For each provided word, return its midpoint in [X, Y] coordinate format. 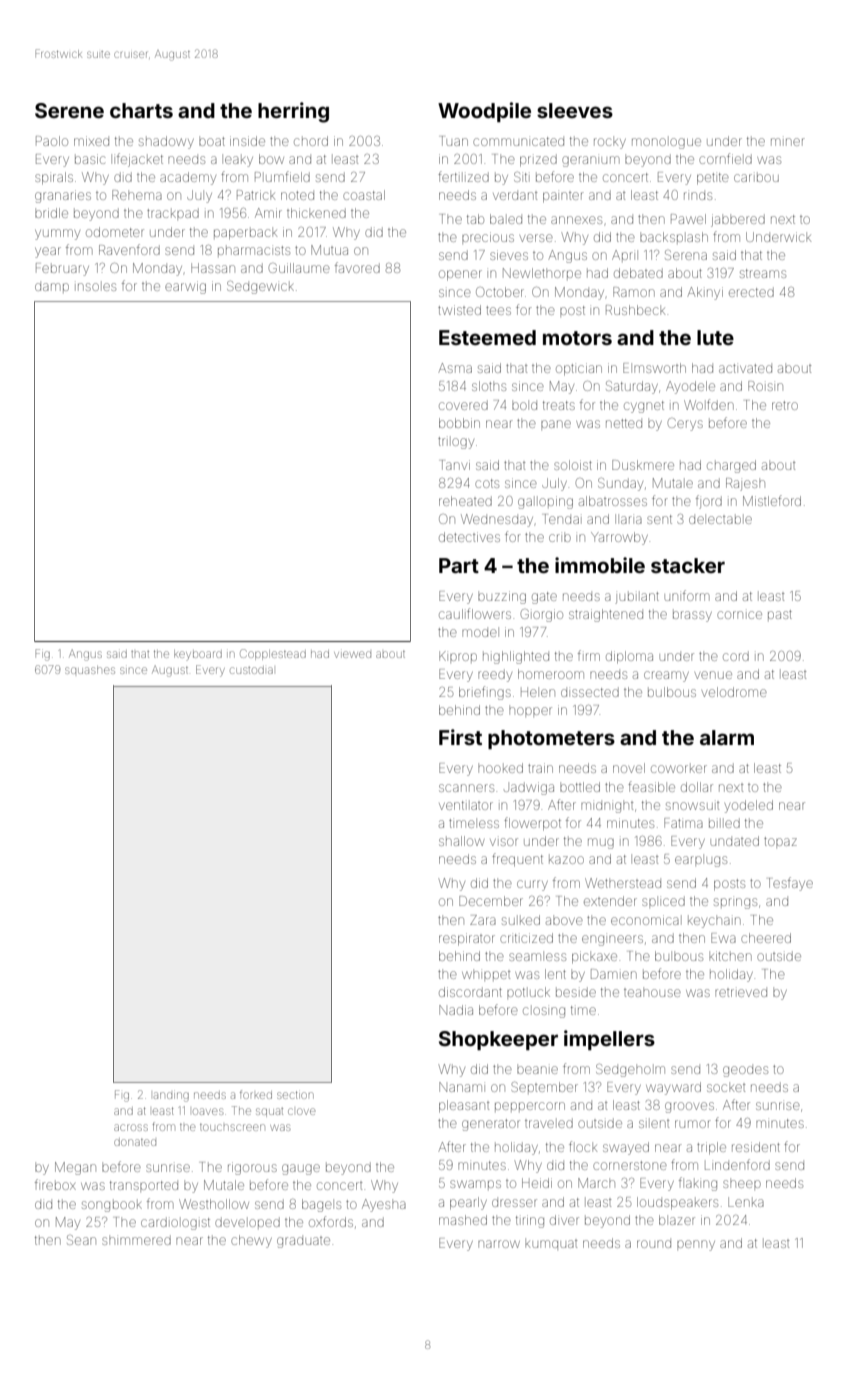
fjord [709, 502]
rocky [610, 143]
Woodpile [484, 112]
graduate [303, 1242]
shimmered [136, 1240]
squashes [90, 670]
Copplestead [273, 654]
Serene [69, 110]
